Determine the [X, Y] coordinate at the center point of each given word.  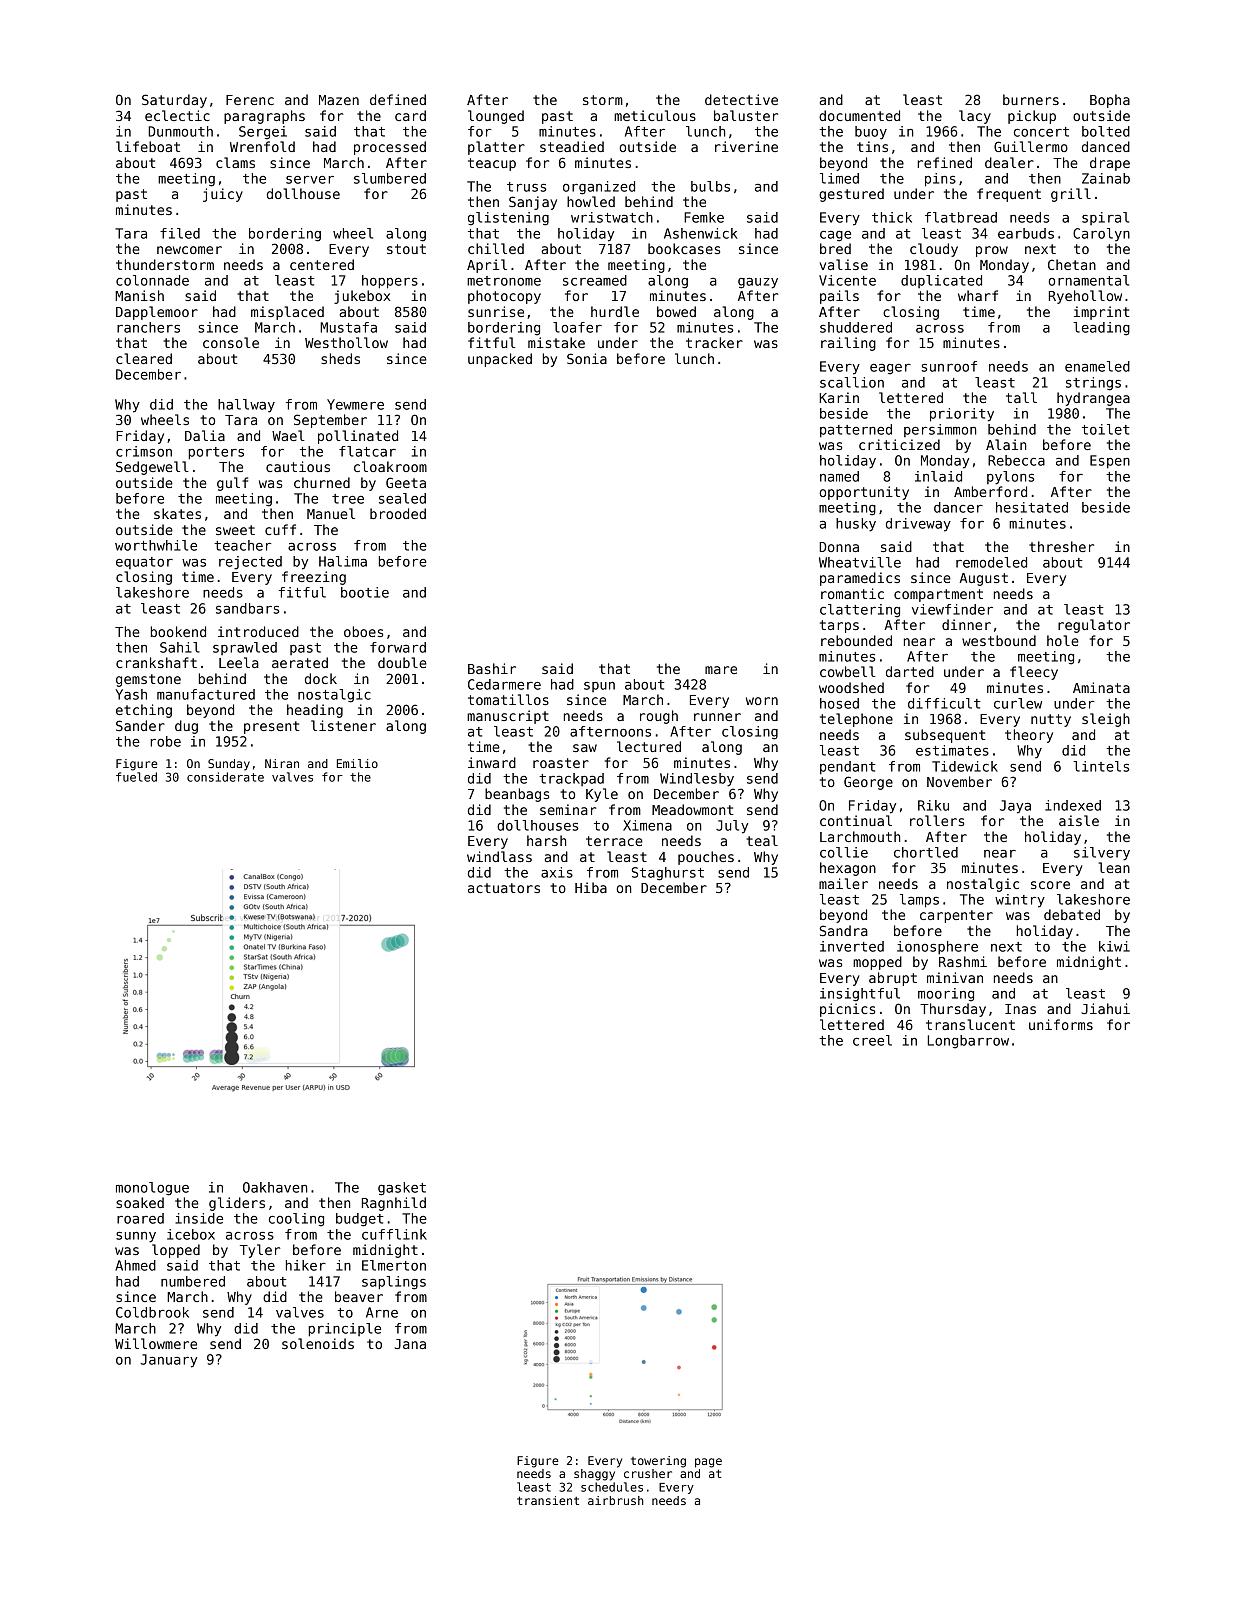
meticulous [655, 115]
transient [548, 1500]
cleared [144, 358]
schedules [612, 1487]
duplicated [941, 281]
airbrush [615, 1500]
